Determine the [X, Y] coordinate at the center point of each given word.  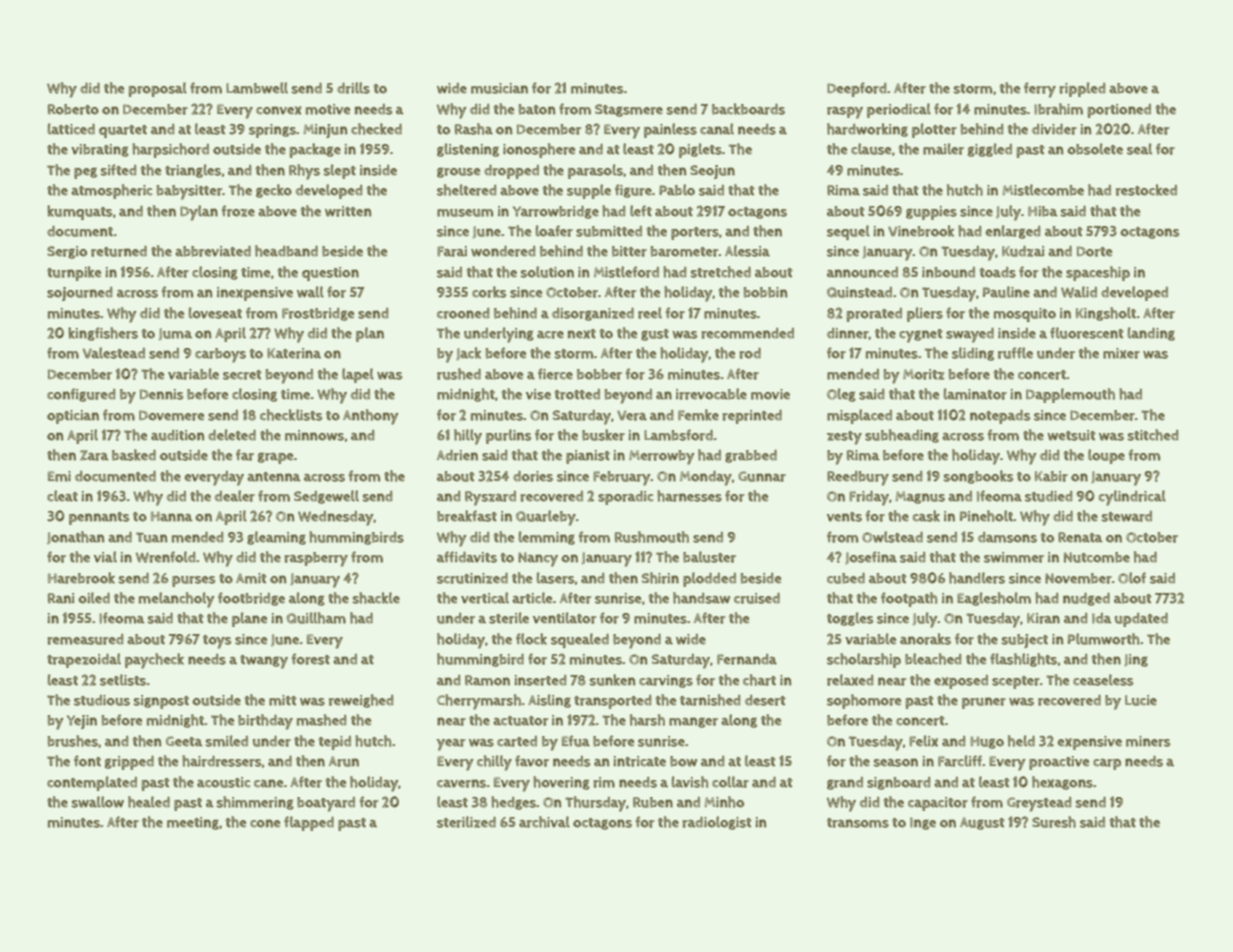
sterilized [466, 822]
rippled [1082, 89]
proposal [158, 89]
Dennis [161, 394]
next [582, 334]
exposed [961, 682]
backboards [748, 109]
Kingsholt [1106, 314]
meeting [193, 823]
